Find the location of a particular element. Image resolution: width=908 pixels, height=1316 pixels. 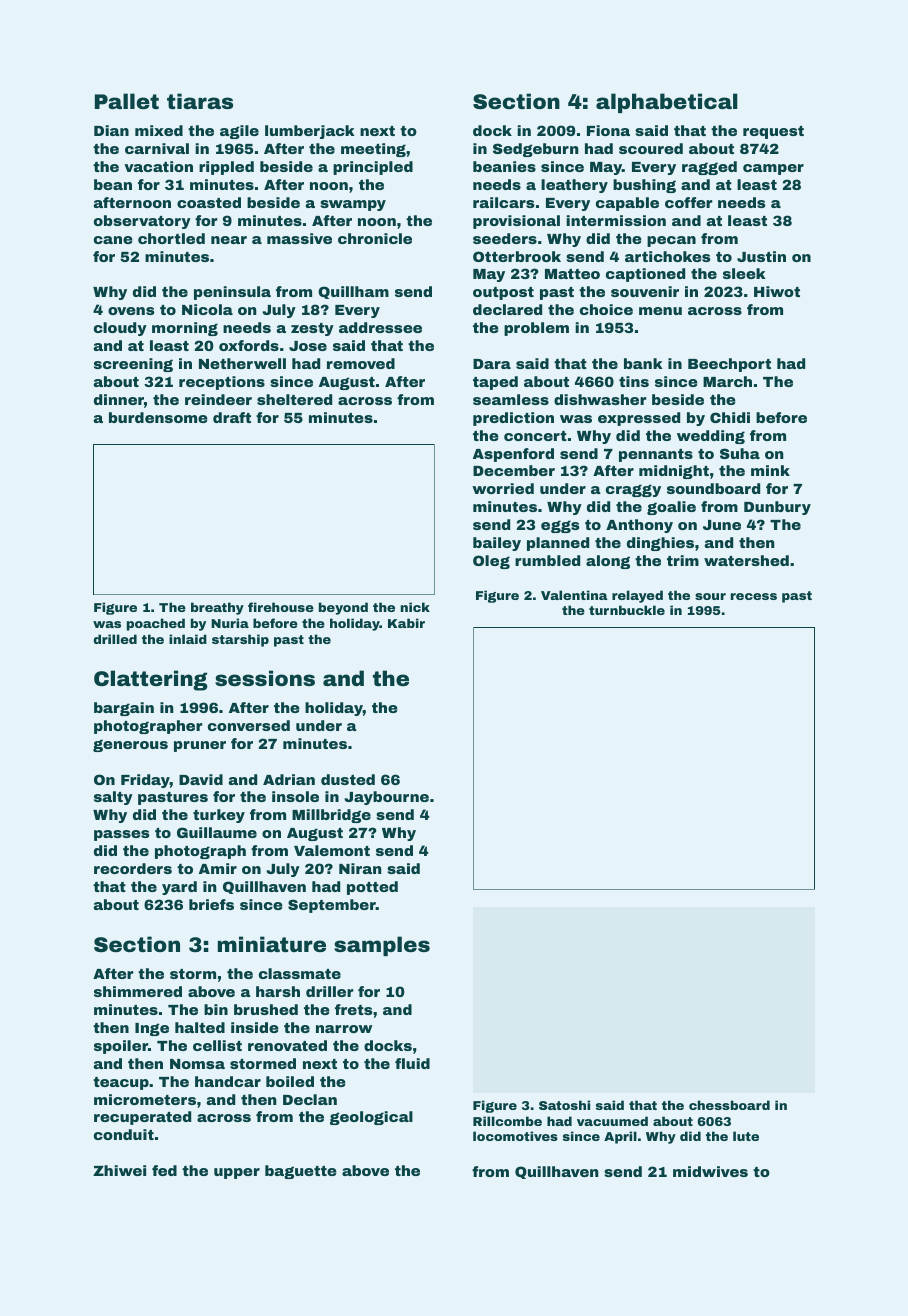

rippled is located at coordinates (226, 168).
